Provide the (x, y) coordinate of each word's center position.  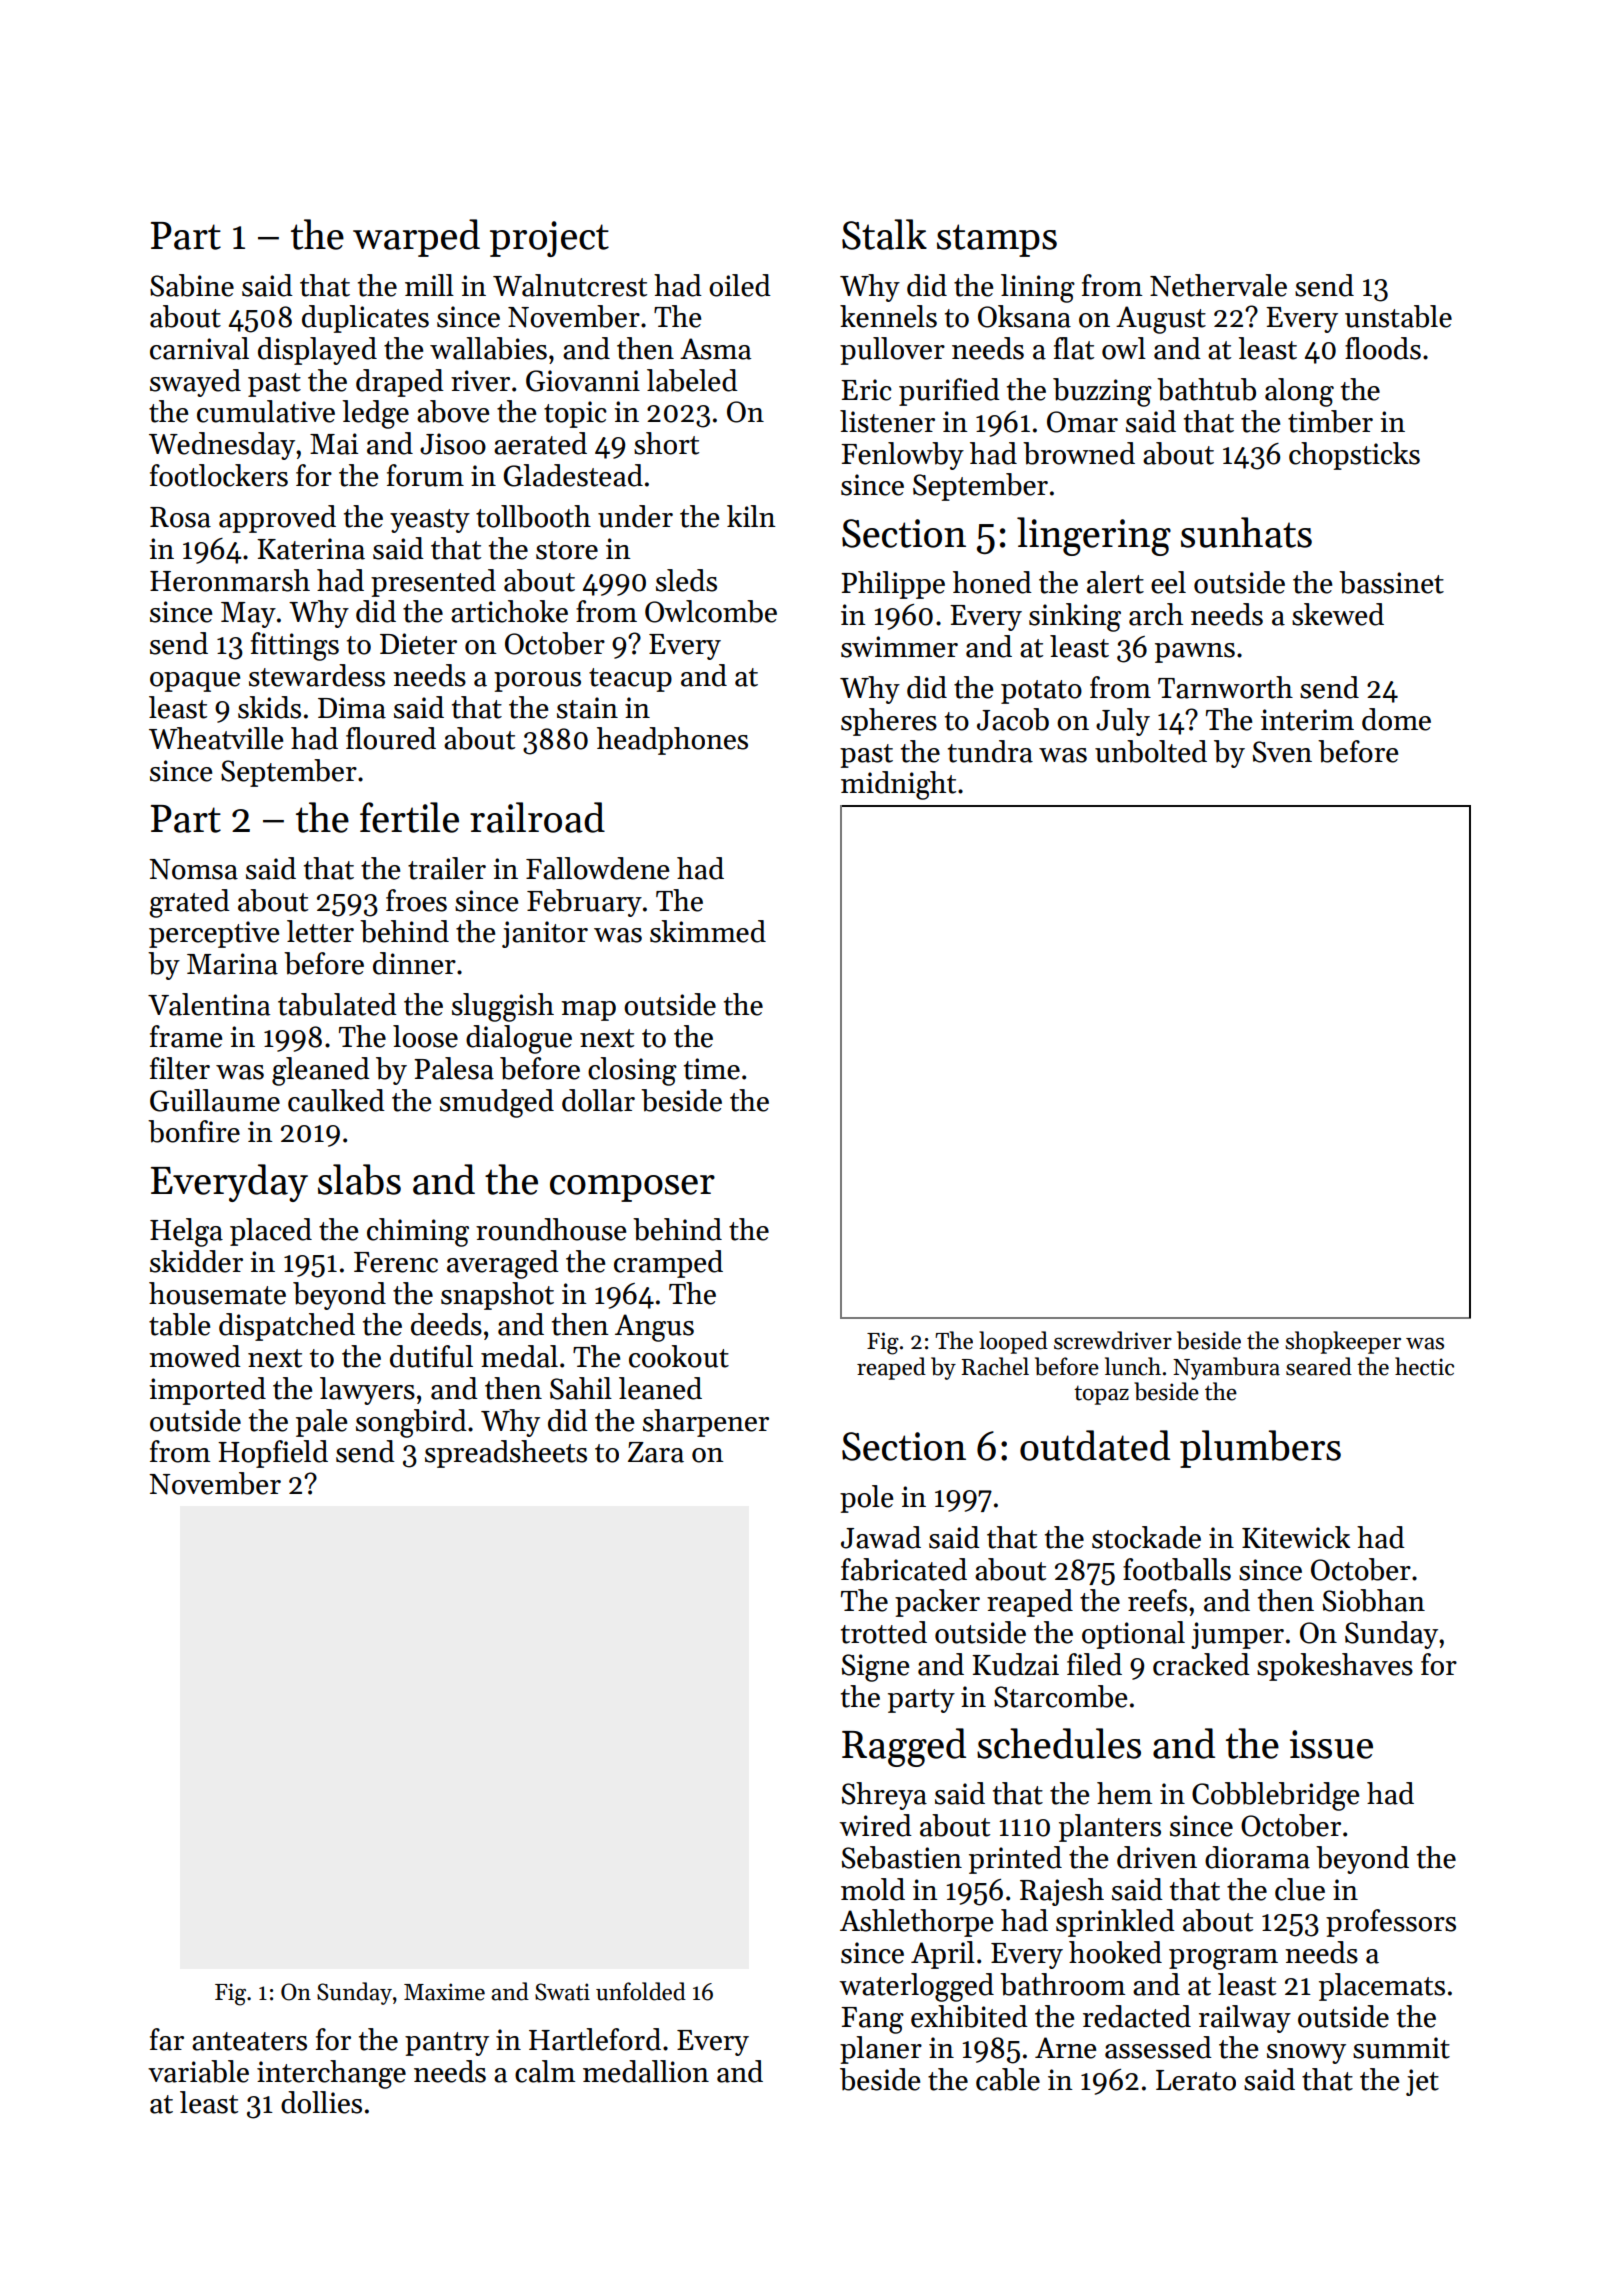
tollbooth (533, 516)
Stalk (884, 234)
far (167, 2039)
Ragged (904, 1747)
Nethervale (1218, 285)
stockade (1146, 1537)
